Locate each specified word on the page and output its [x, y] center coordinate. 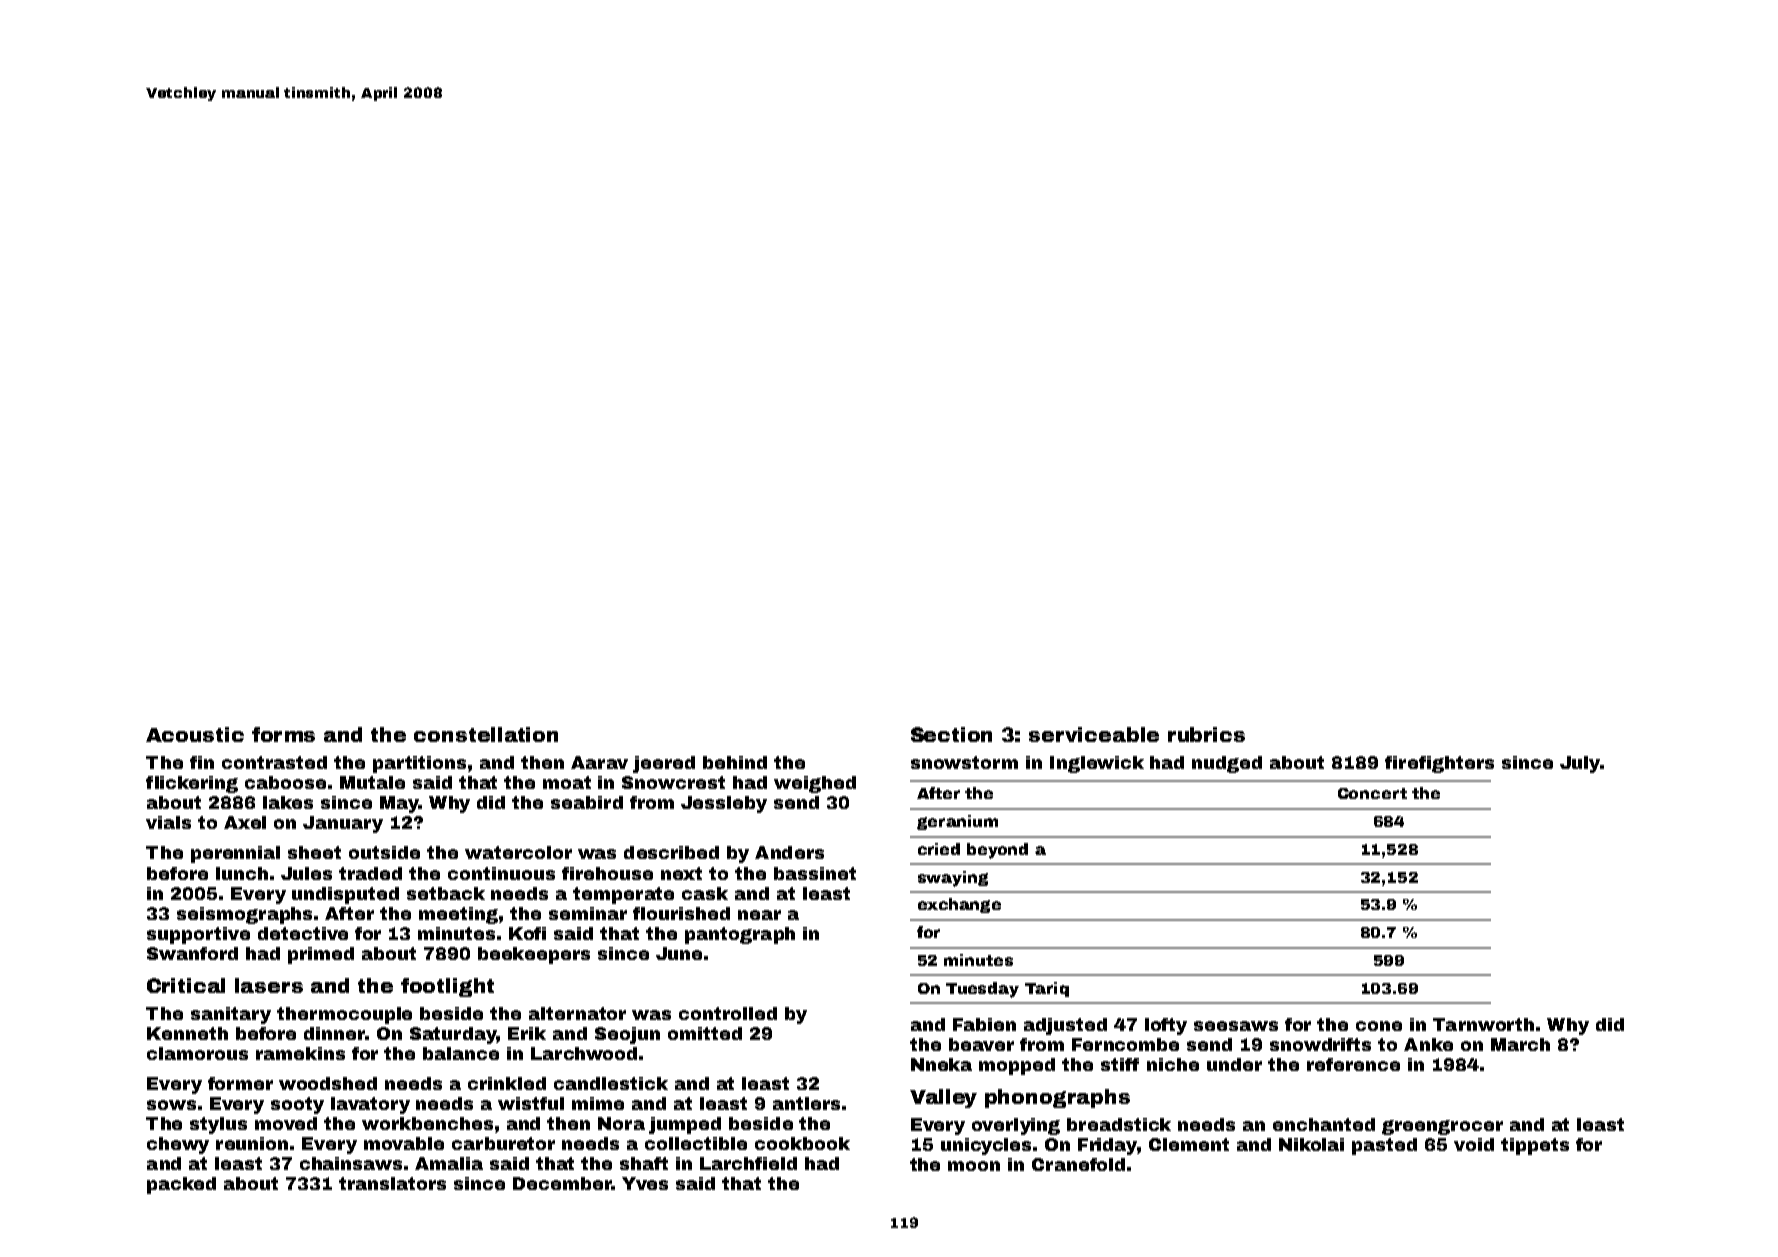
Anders [789, 852]
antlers [806, 1103]
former [240, 1083]
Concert [1372, 793]
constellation [486, 734]
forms [283, 734]
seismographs [244, 915]
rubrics [1206, 734]
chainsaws [351, 1163]
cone [1379, 1026]
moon [974, 1166]
